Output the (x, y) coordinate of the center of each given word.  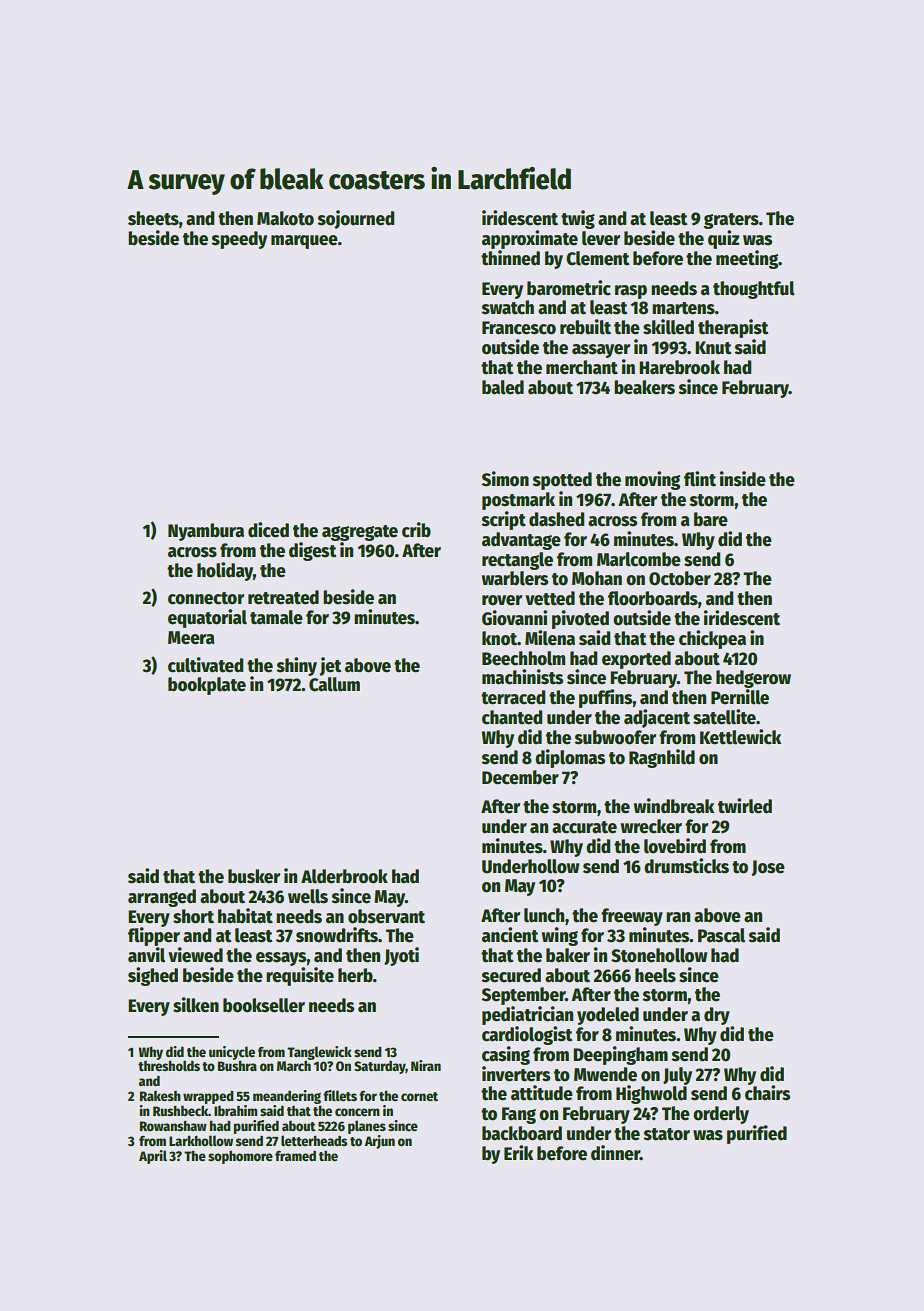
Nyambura (206, 532)
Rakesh (160, 1096)
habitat (245, 916)
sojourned (355, 219)
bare (711, 519)
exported (636, 660)
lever (601, 238)
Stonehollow (659, 955)
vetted (550, 598)
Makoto (285, 218)
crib (416, 530)
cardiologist (527, 1035)
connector (206, 598)
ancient (510, 935)
